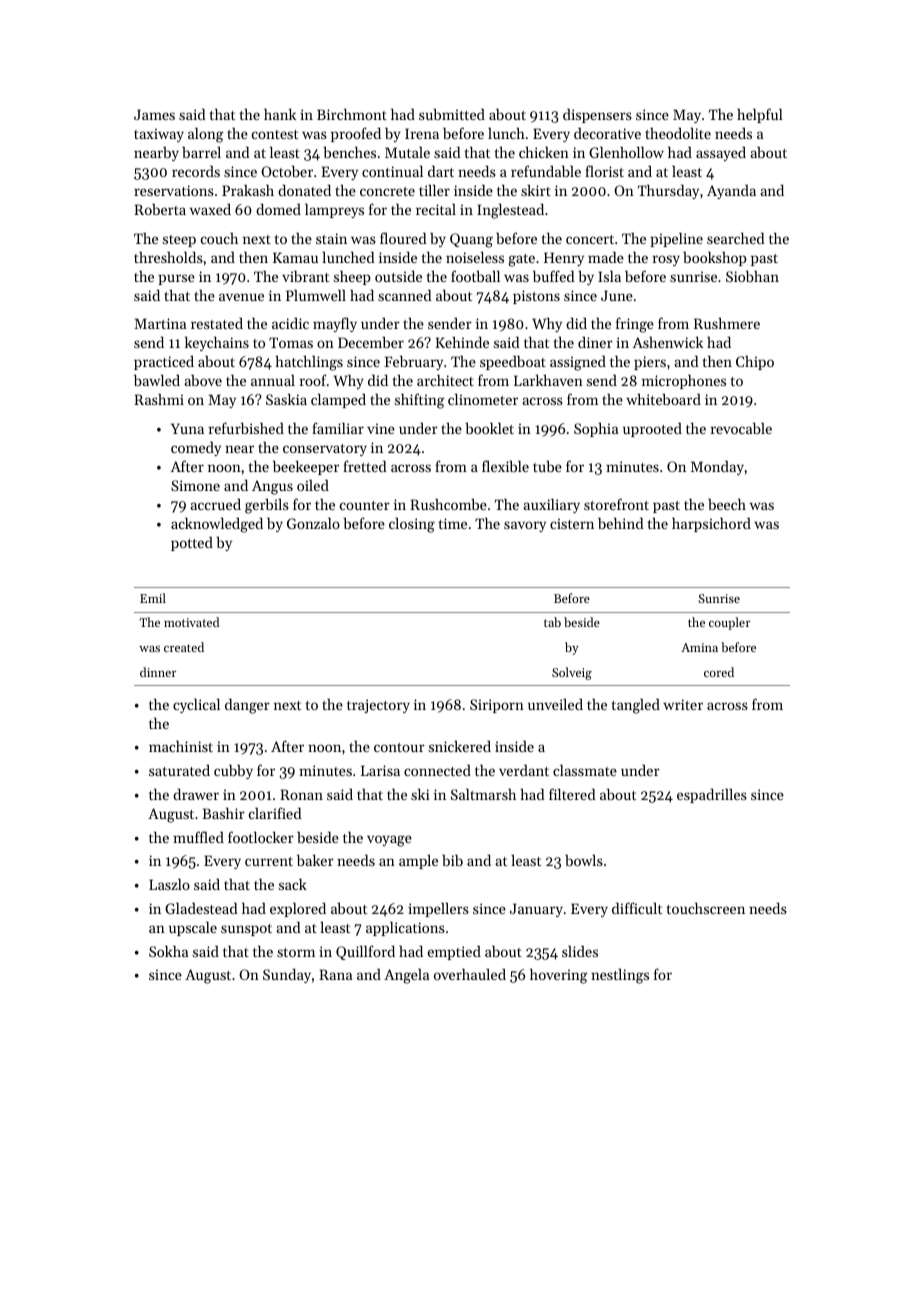  I want to click on James, so click(154, 114).
